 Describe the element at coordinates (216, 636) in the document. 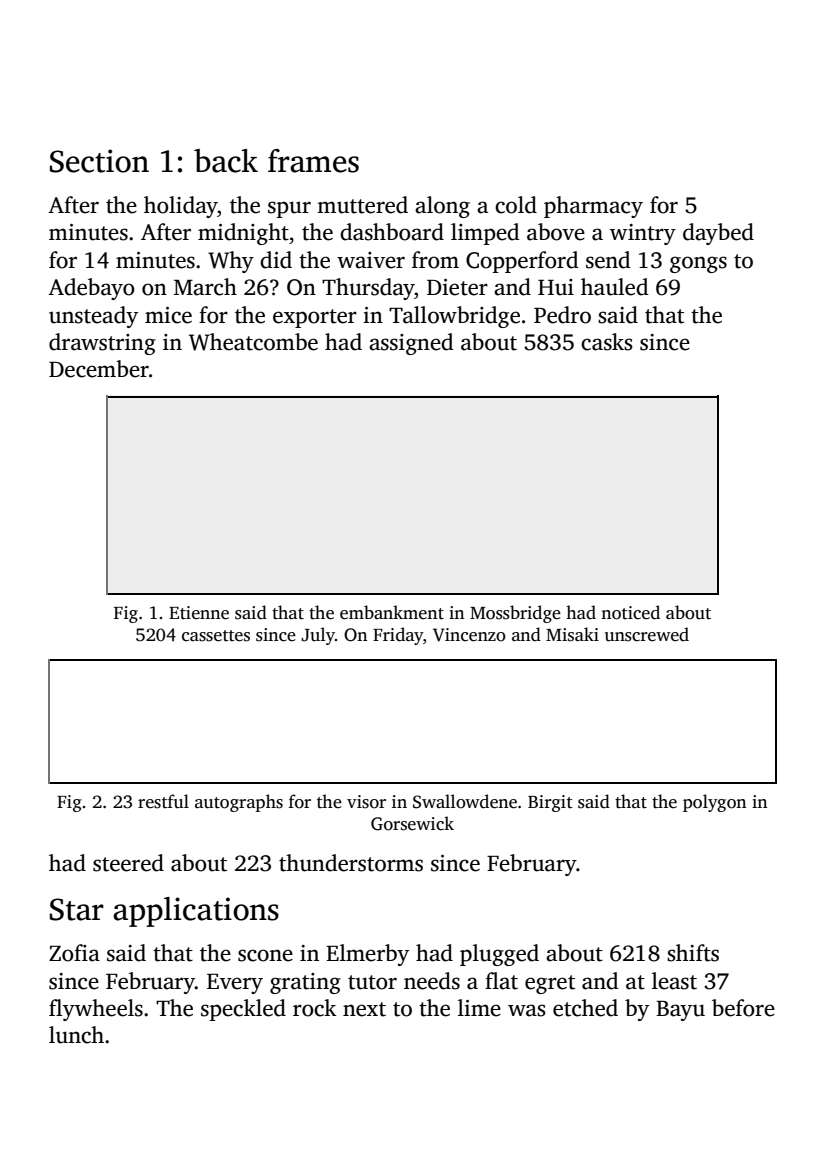

I see `cassettes` at that location.
